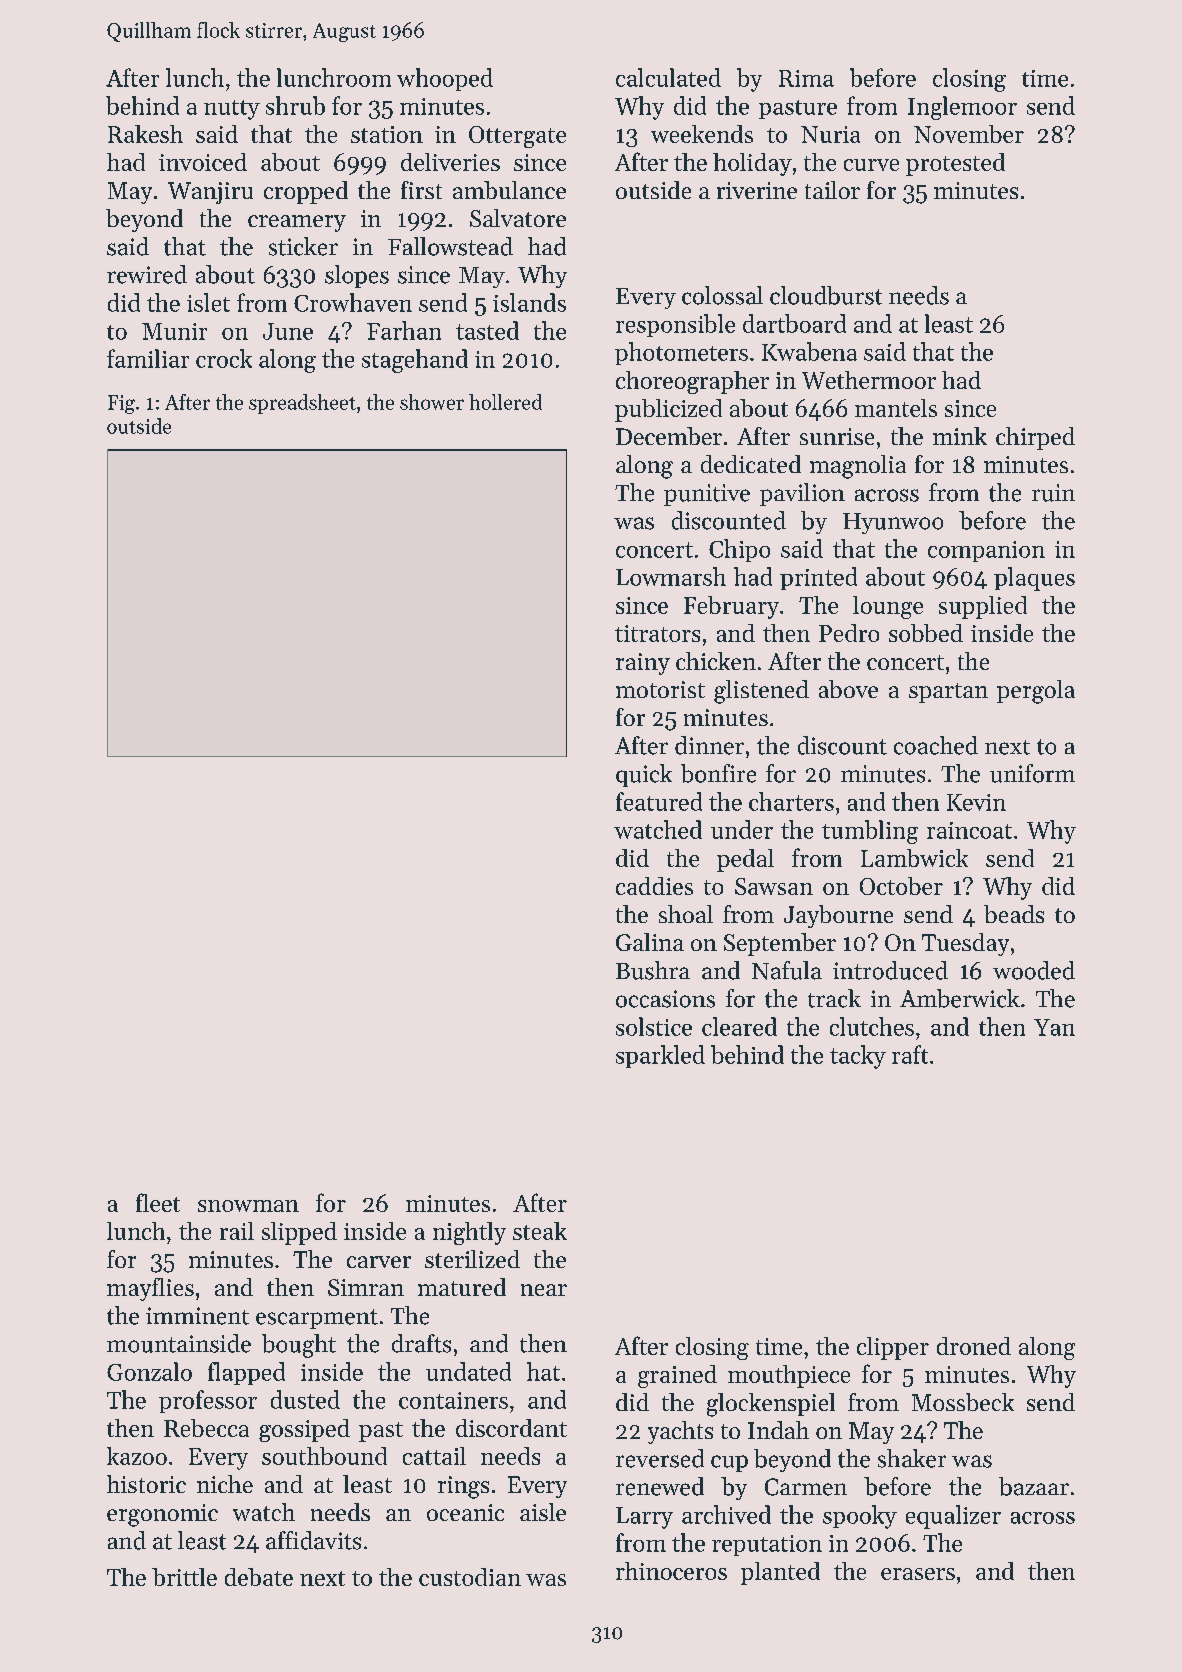 The image size is (1182, 1672). I want to click on fleet, so click(158, 1202).
